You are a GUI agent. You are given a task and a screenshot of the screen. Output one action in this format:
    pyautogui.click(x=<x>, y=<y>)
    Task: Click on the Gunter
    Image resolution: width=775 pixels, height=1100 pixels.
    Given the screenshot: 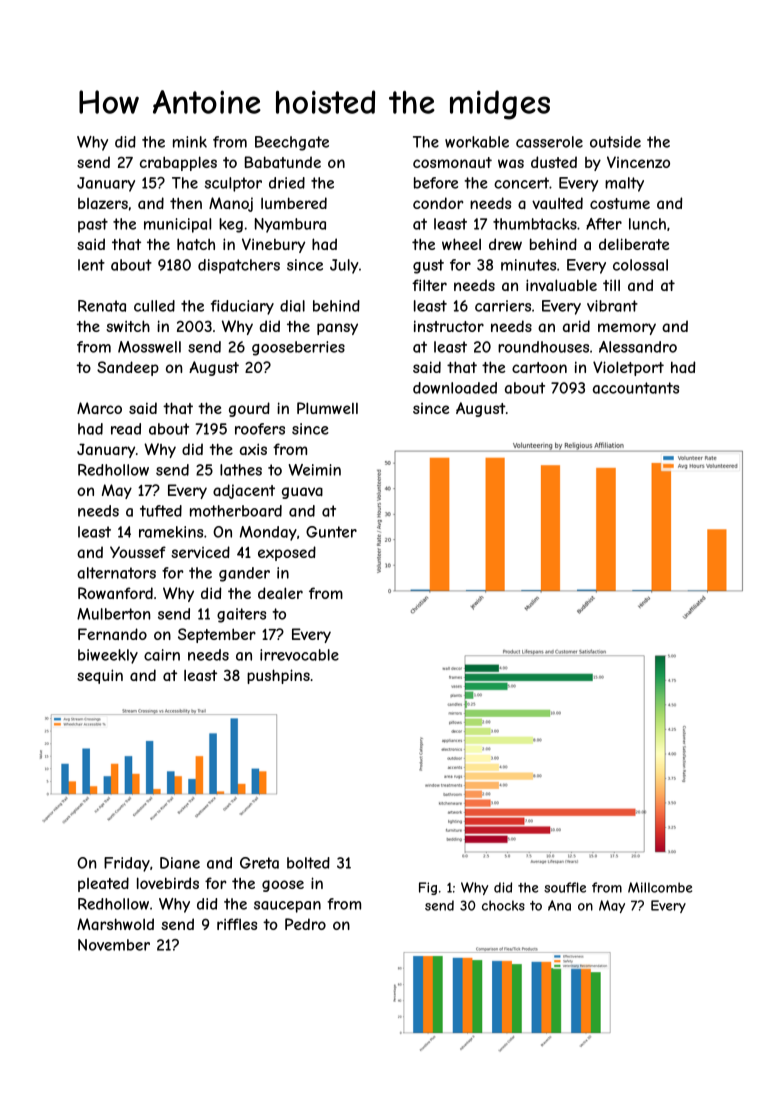 What is the action you would take?
    pyautogui.click(x=331, y=532)
